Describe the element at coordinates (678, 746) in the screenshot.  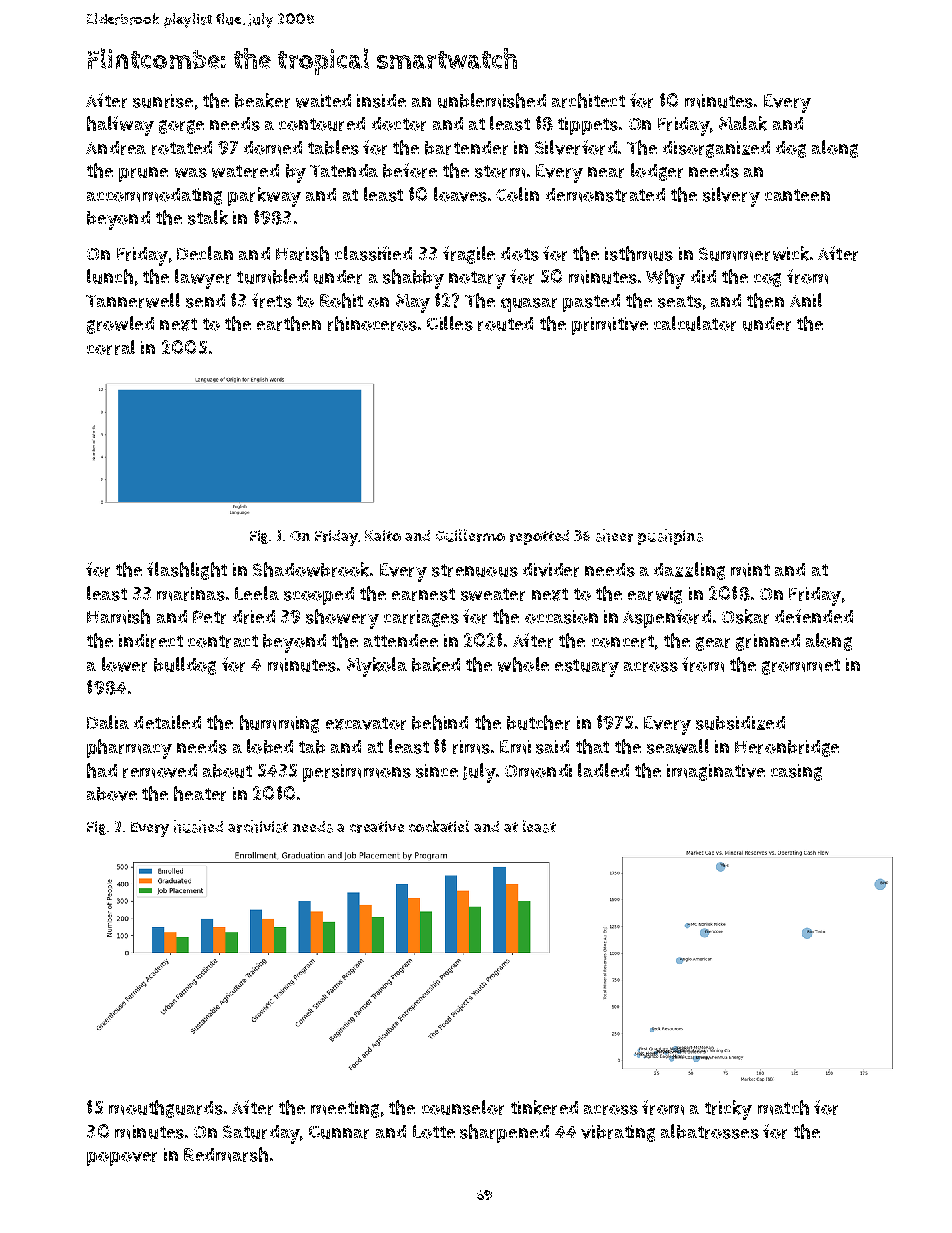
I see `seawall` at that location.
